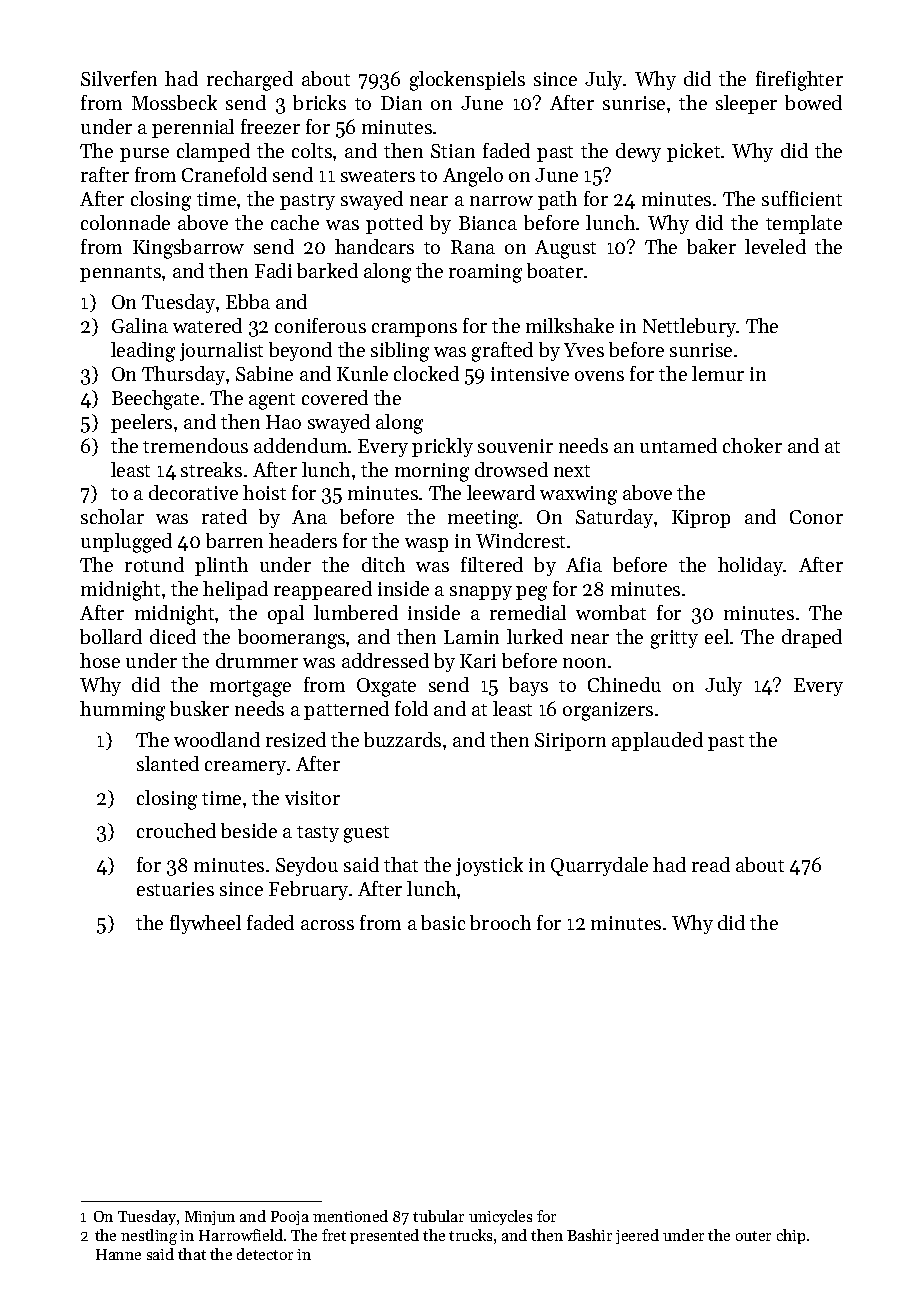 The image size is (924, 1308). What do you see at coordinates (693, 152) in the screenshot?
I see `picket` at bounding box center [693, 152].
